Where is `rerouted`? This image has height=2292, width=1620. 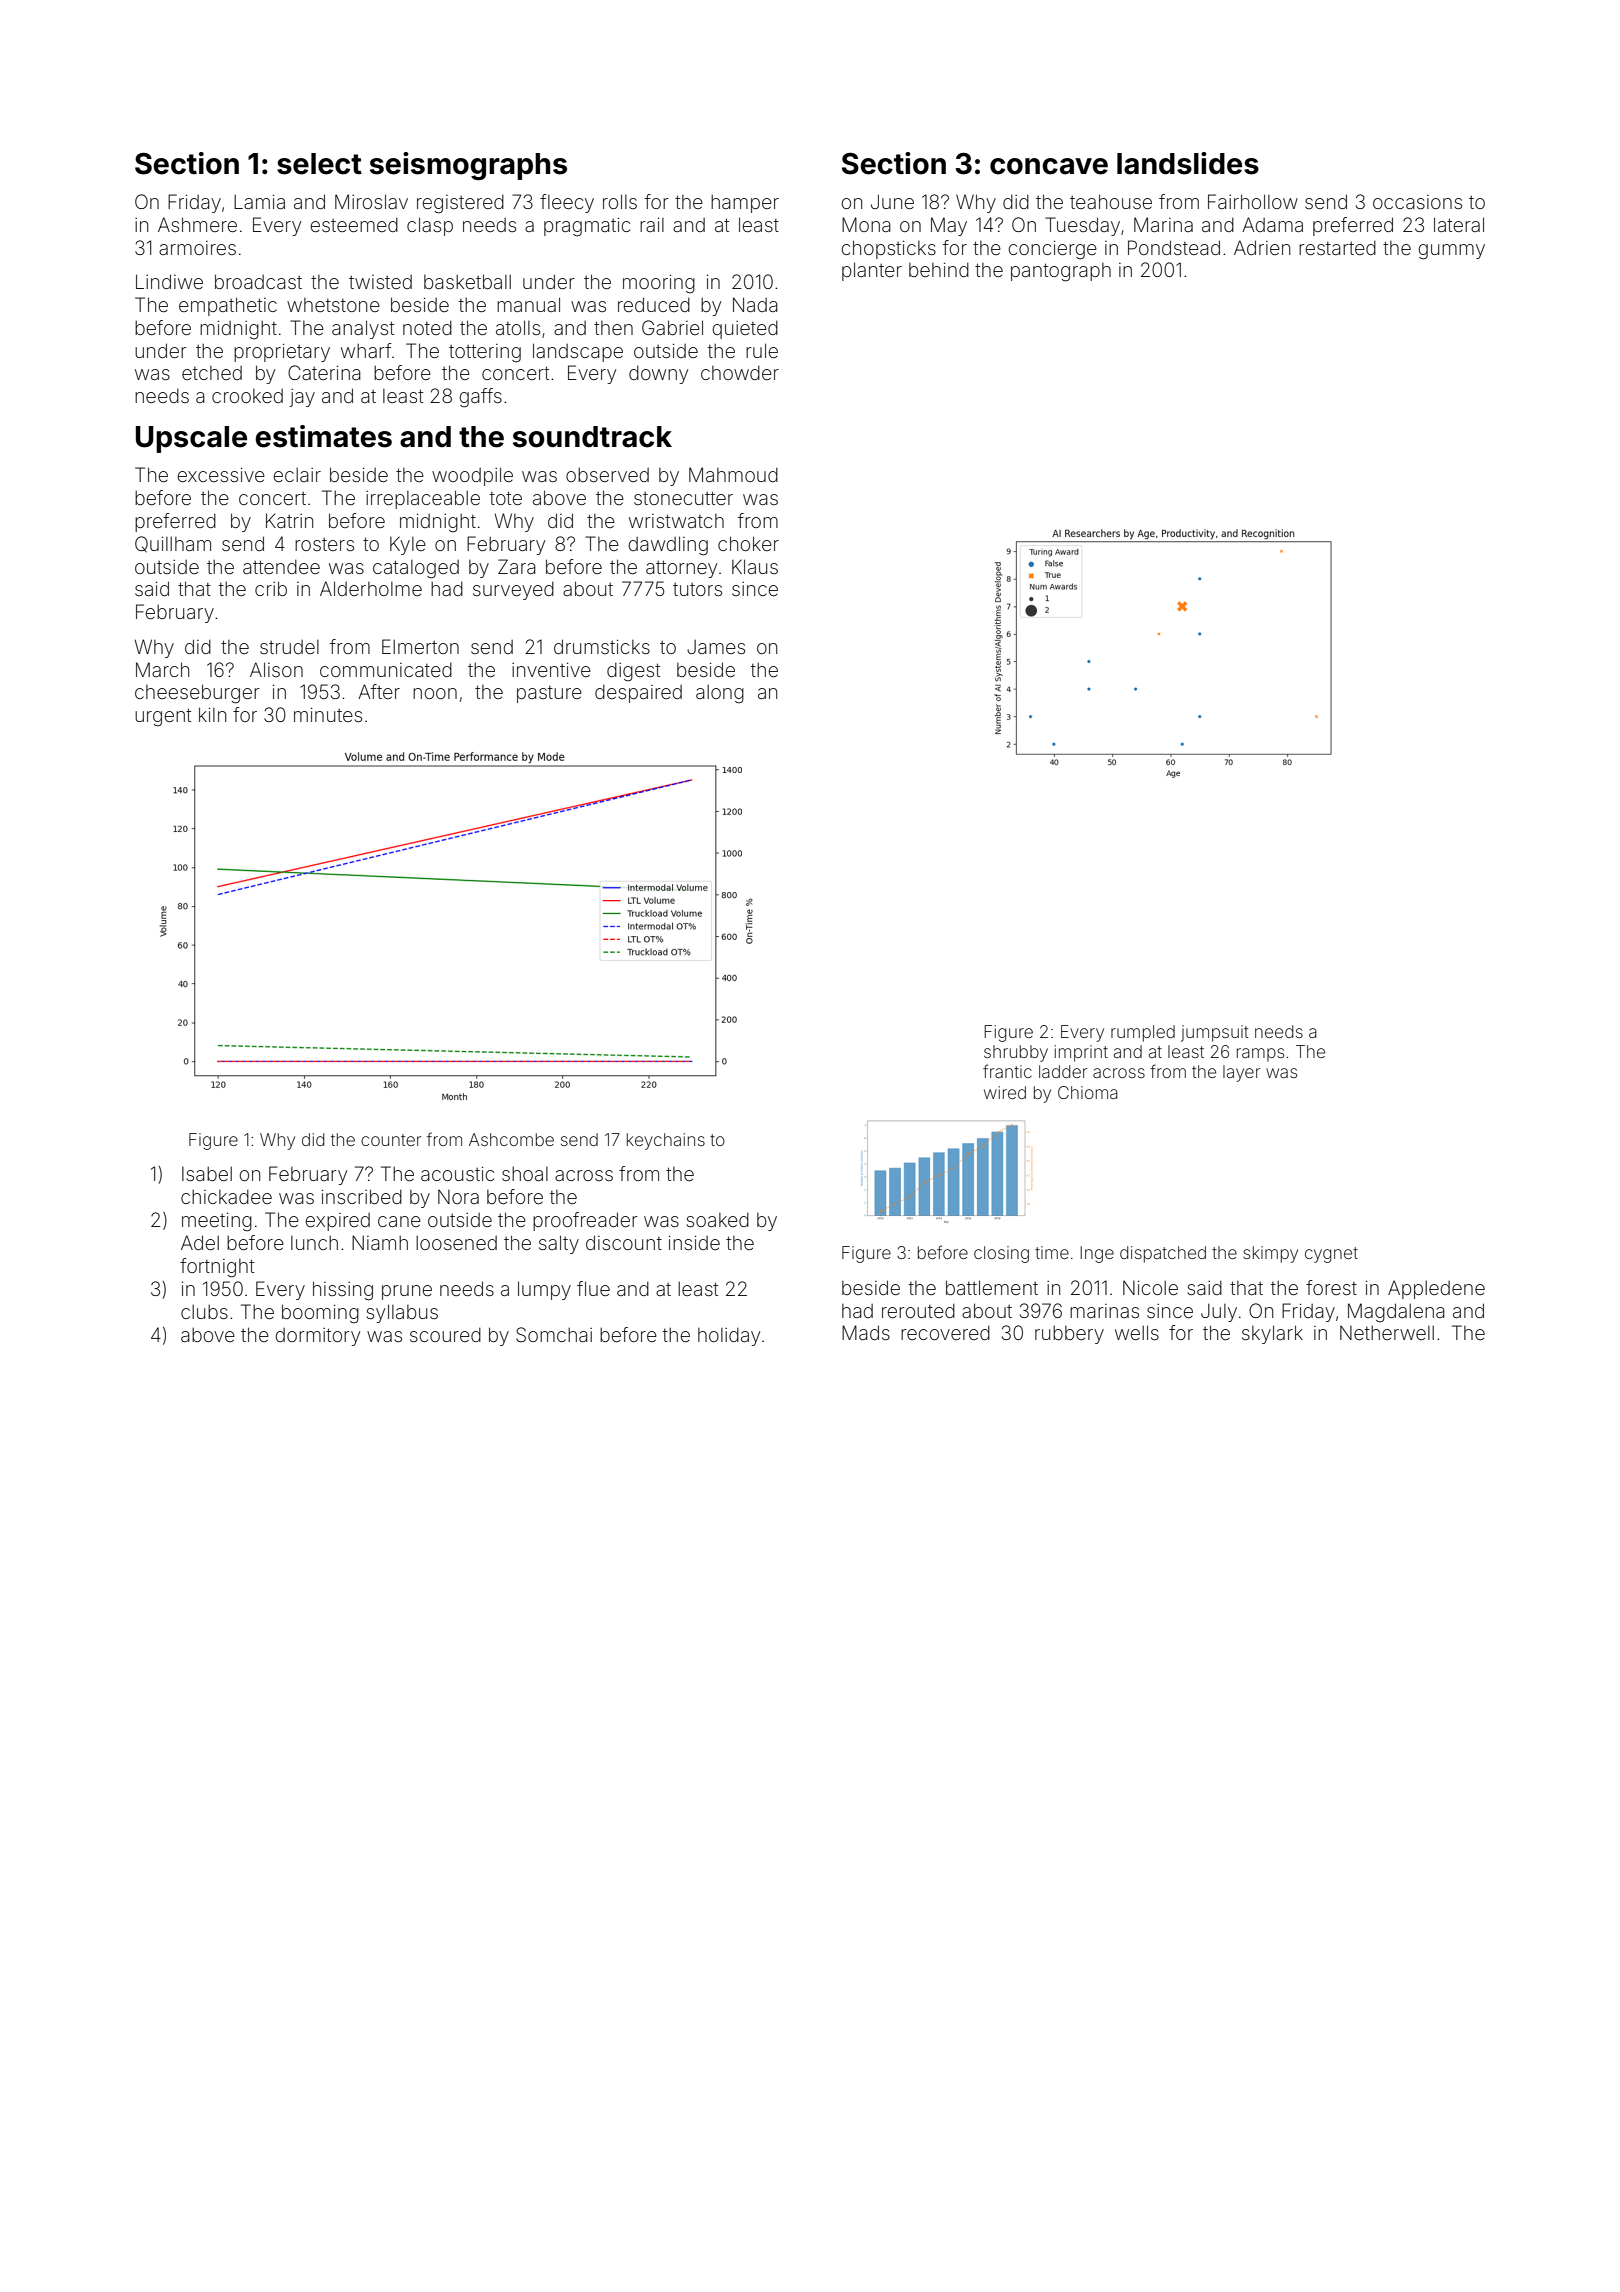
rerouted is located at coordinates (918, 1311).
